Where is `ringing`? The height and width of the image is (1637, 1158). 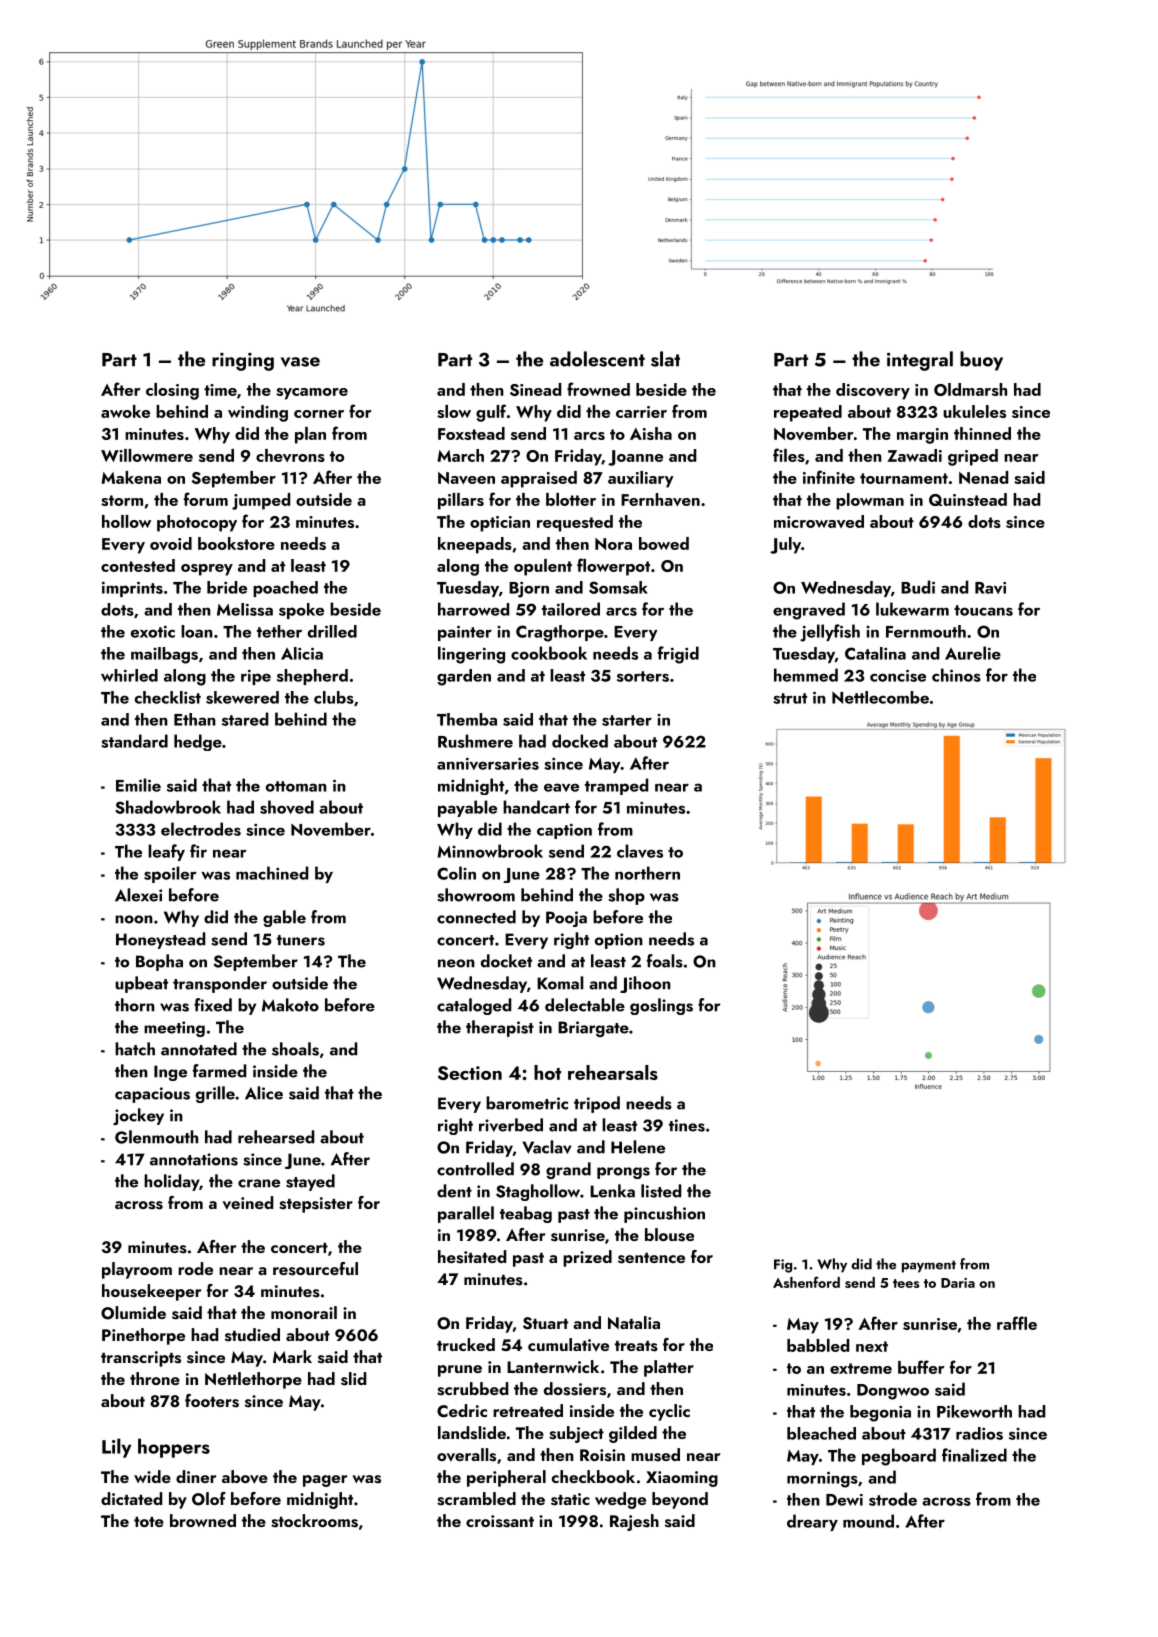
ringing is located at coordinates (243, 361).
